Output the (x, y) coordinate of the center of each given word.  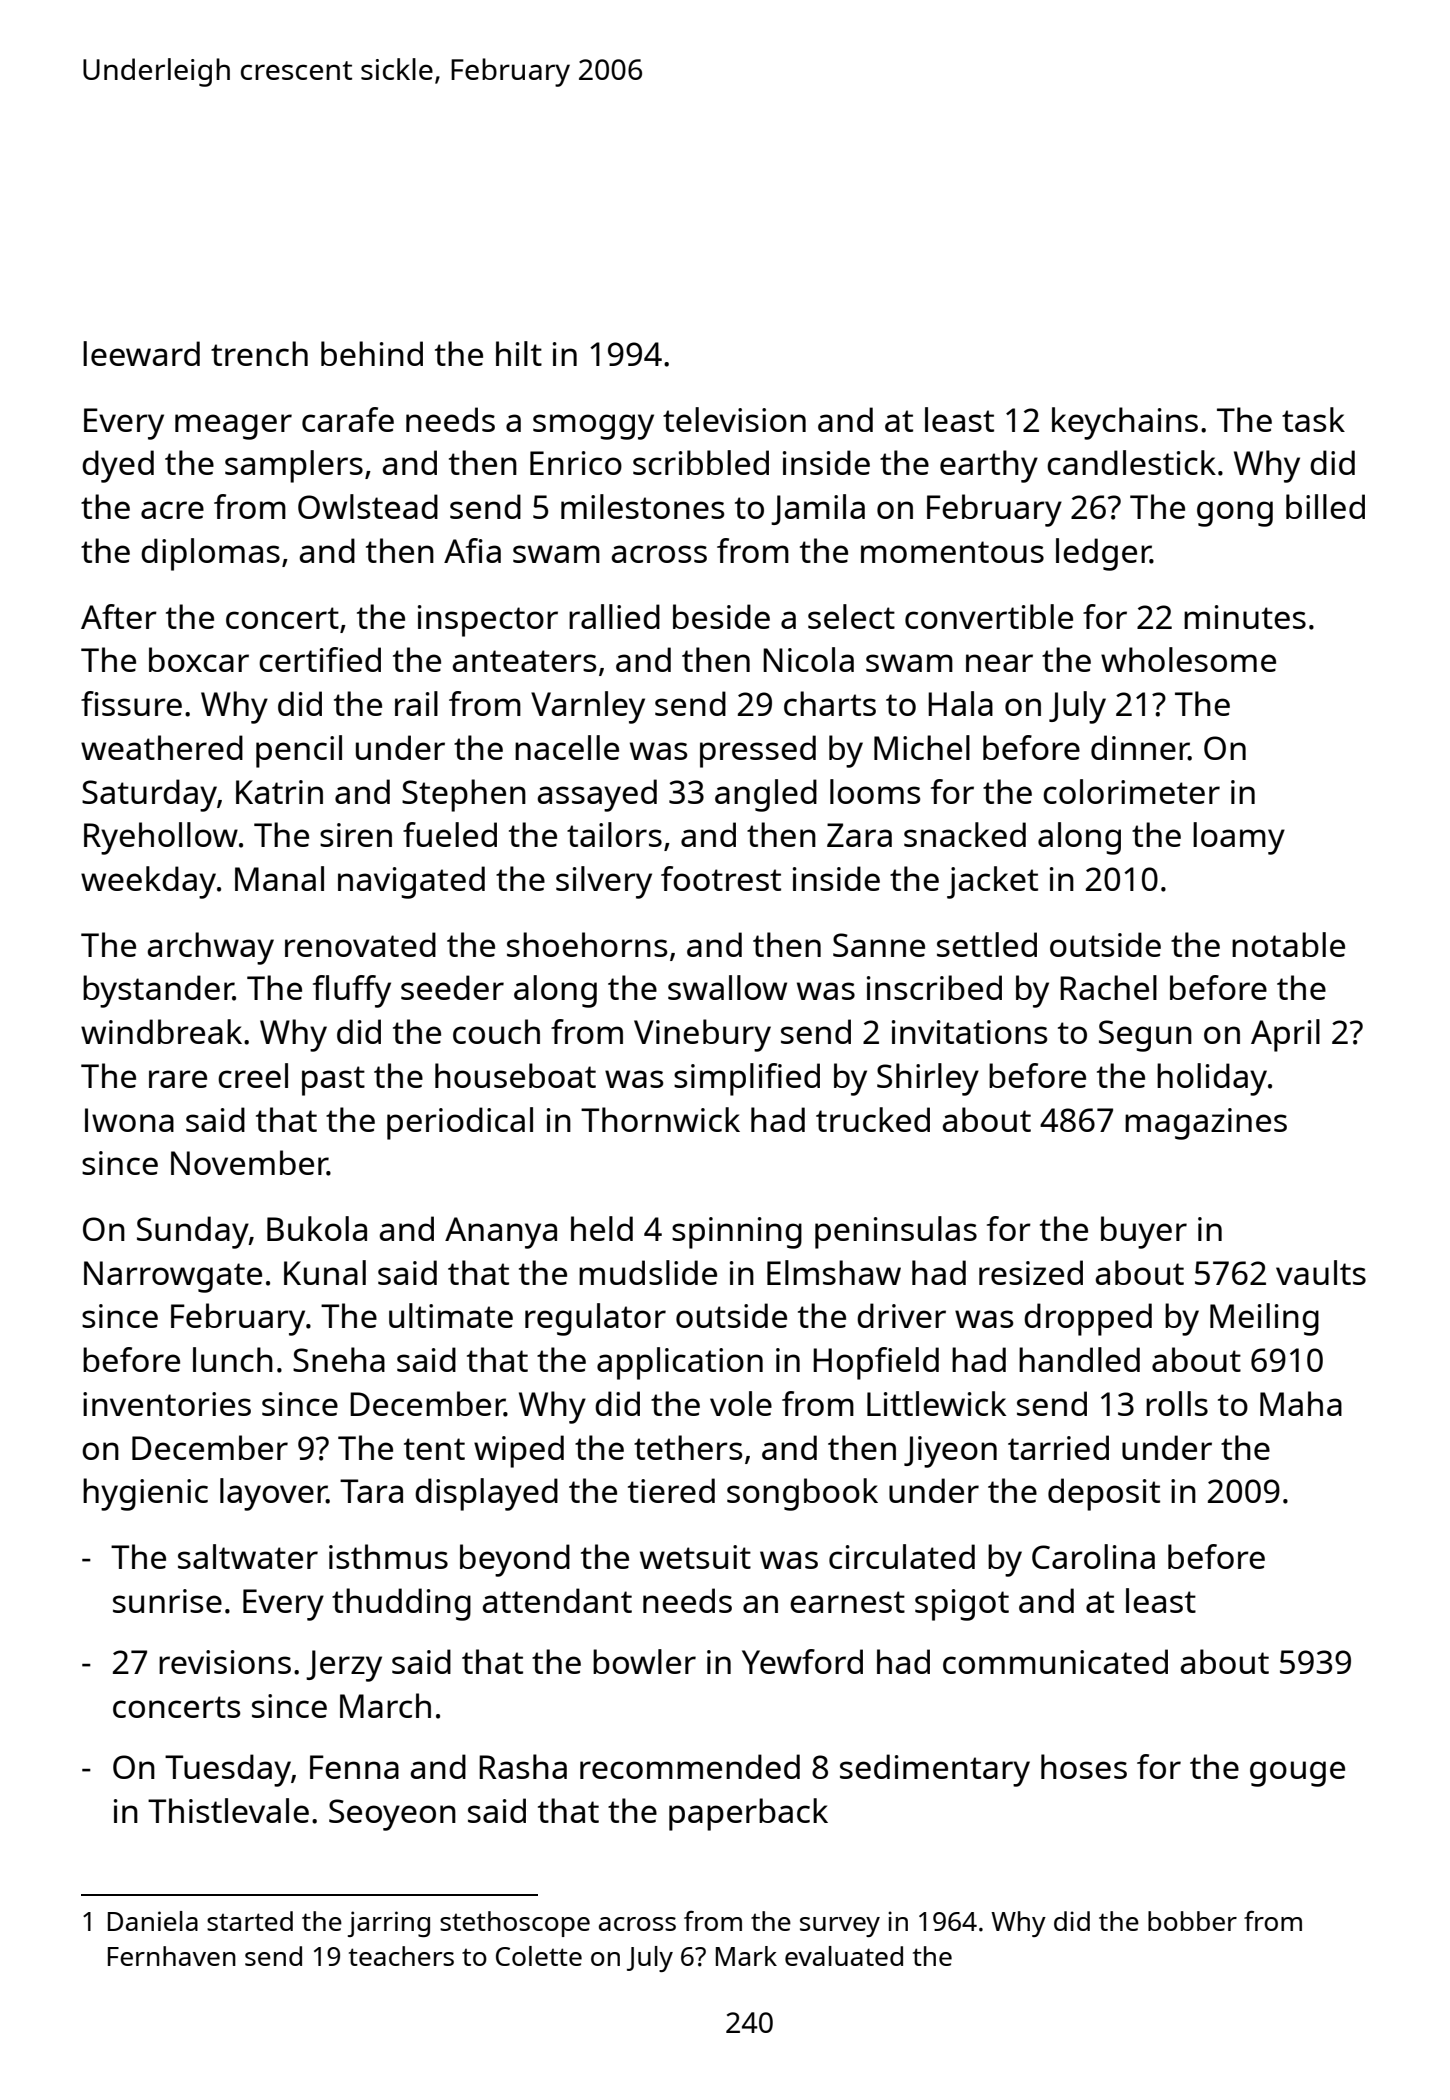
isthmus (388, 1556)
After (119, 616)
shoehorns (587, 944)
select (851, 616)
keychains (1125, 423)
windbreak (161, 1031)
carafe (348, 419)
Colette (539, 1956)
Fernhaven (172, 1956)
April (1285, 1035)
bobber (1192, 1921)
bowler (644, 1661)
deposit (1104, 1494)
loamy (1239, 838)
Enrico (576, 463)
